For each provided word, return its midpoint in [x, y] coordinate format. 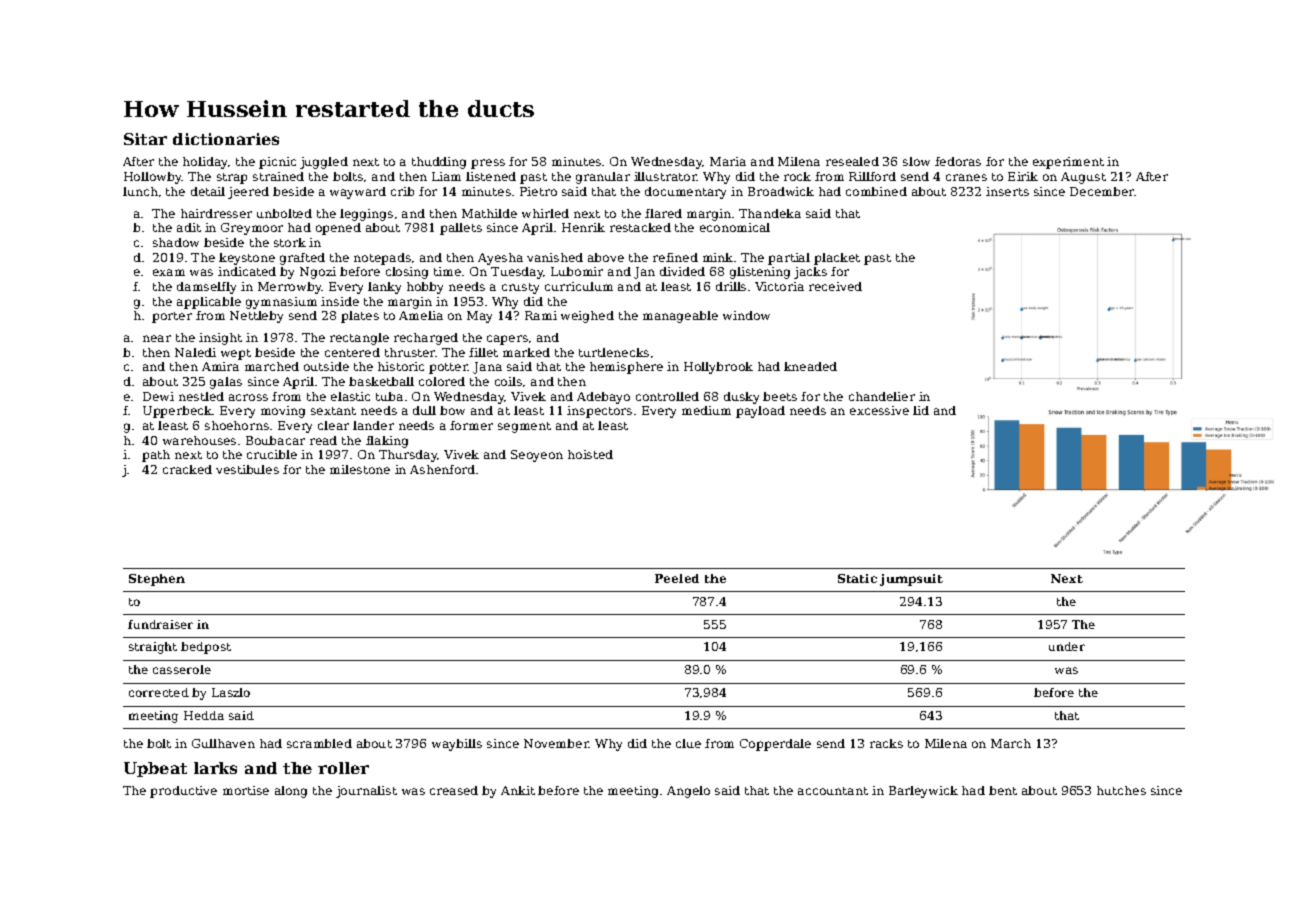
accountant [833, 791]
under [1067, 646]
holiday [205, 163]
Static [857, 578]
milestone [360, 469]
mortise [246, 790]
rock [797, 176]
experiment [1068, 163]
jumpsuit [911, 580]
